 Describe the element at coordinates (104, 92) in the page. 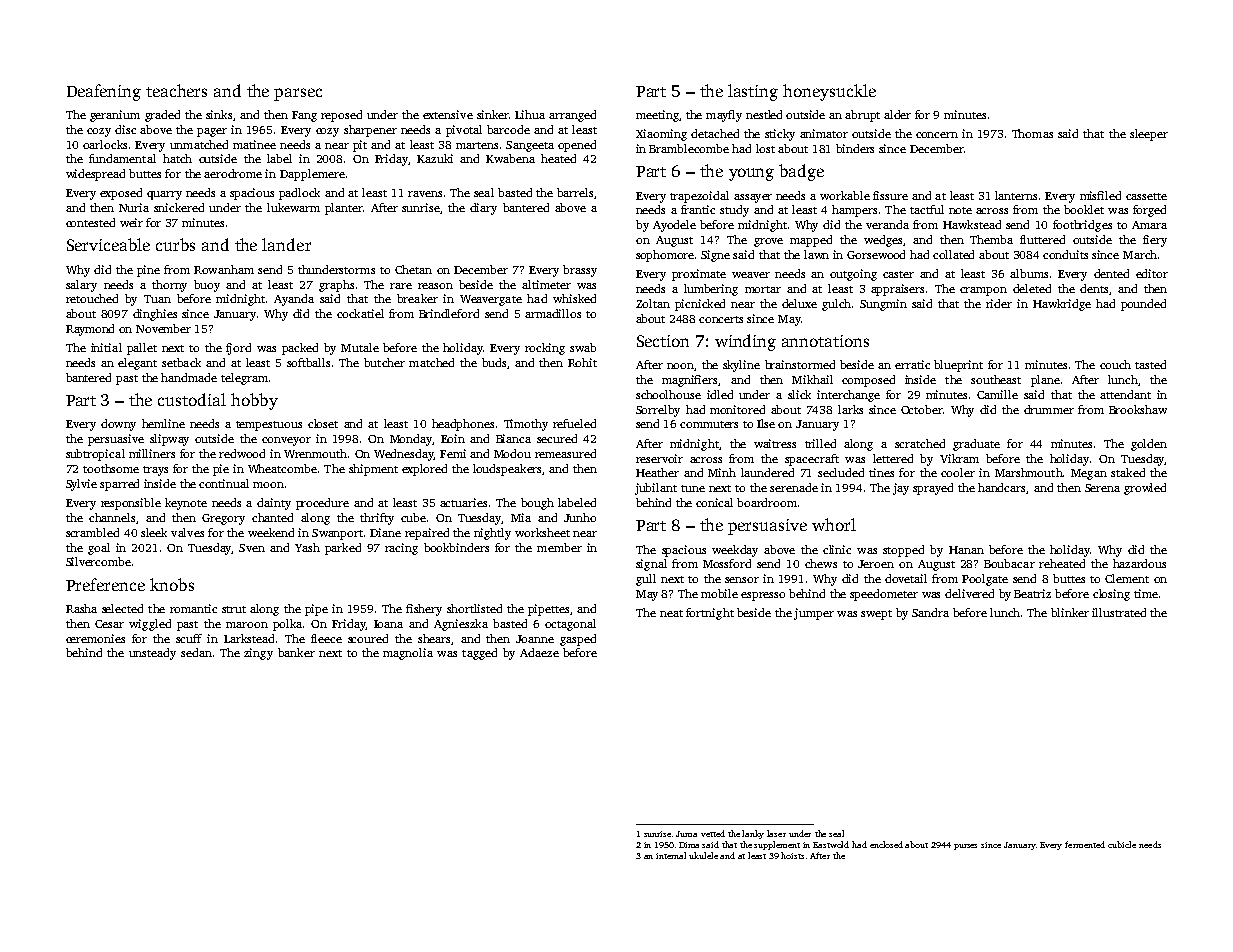

I see `Deafening` at that location.
